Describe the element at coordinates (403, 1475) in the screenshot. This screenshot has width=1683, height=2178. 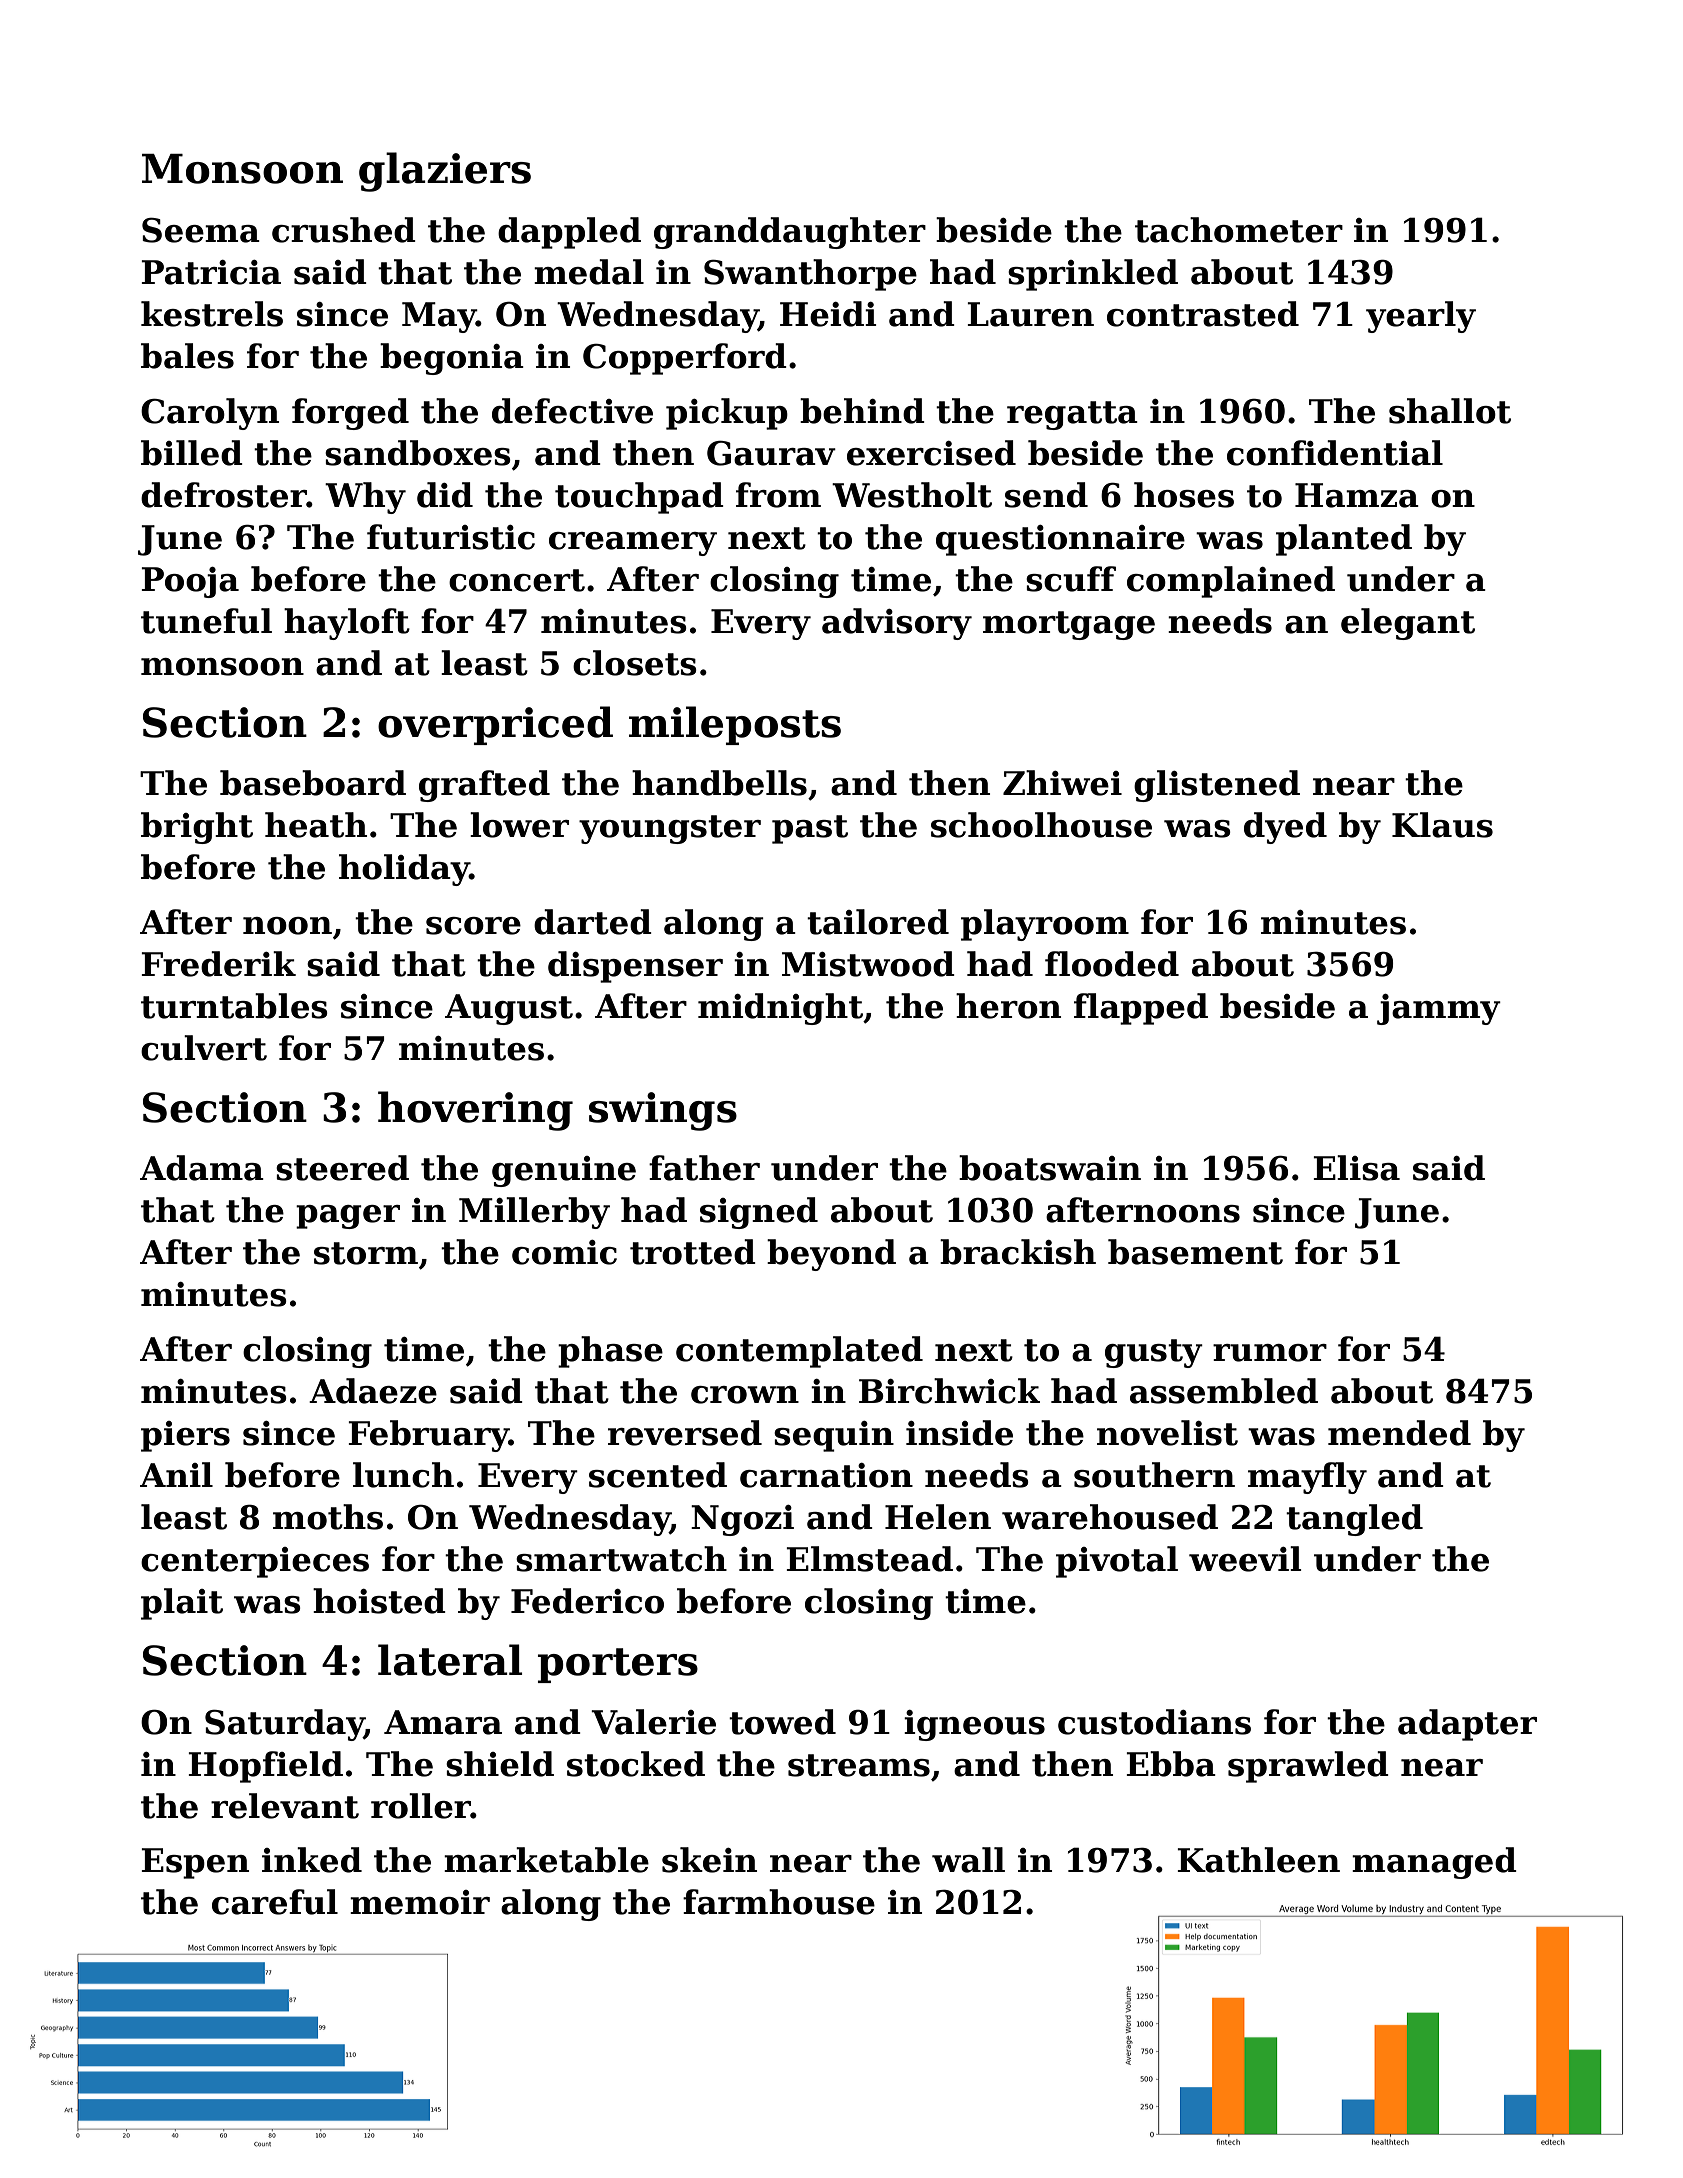
I see `lunch` at that location.
